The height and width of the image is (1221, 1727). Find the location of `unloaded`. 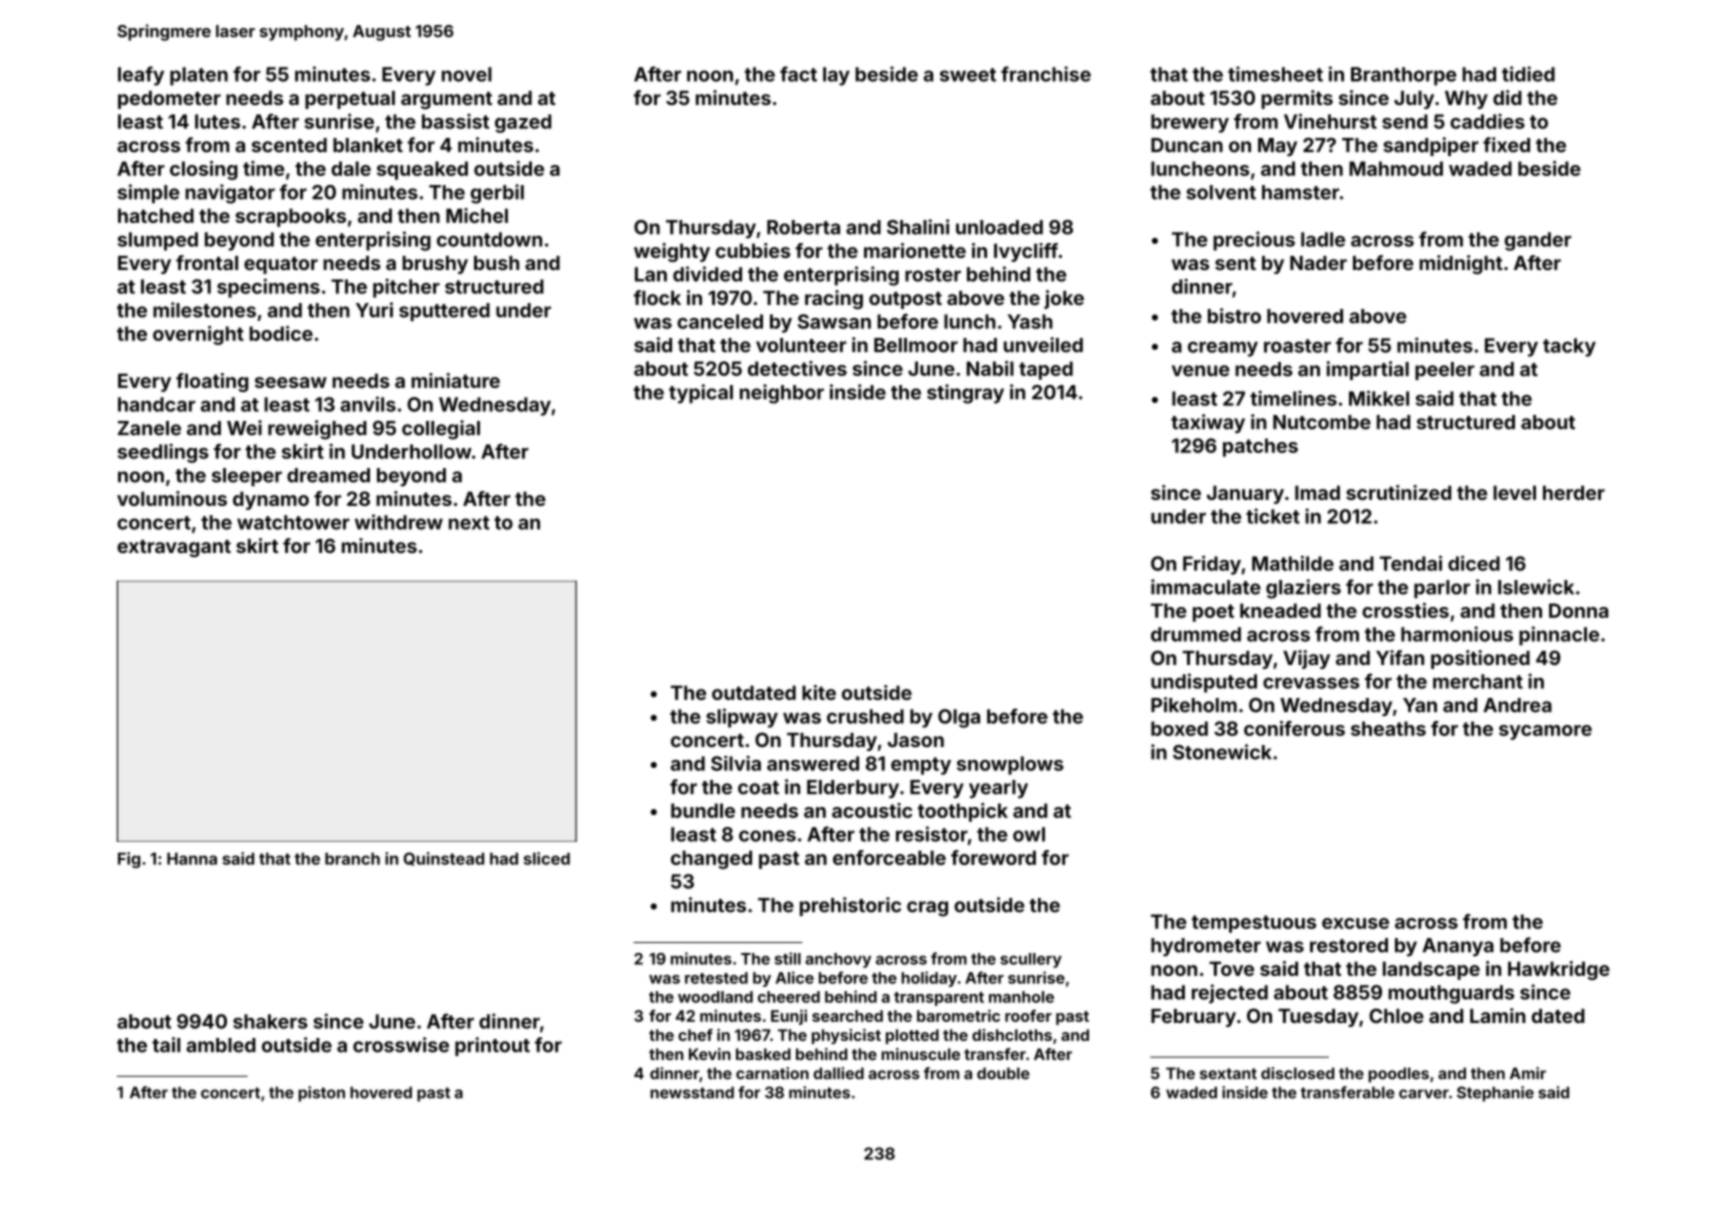

unloaded is located at coordinates (999, 227).
